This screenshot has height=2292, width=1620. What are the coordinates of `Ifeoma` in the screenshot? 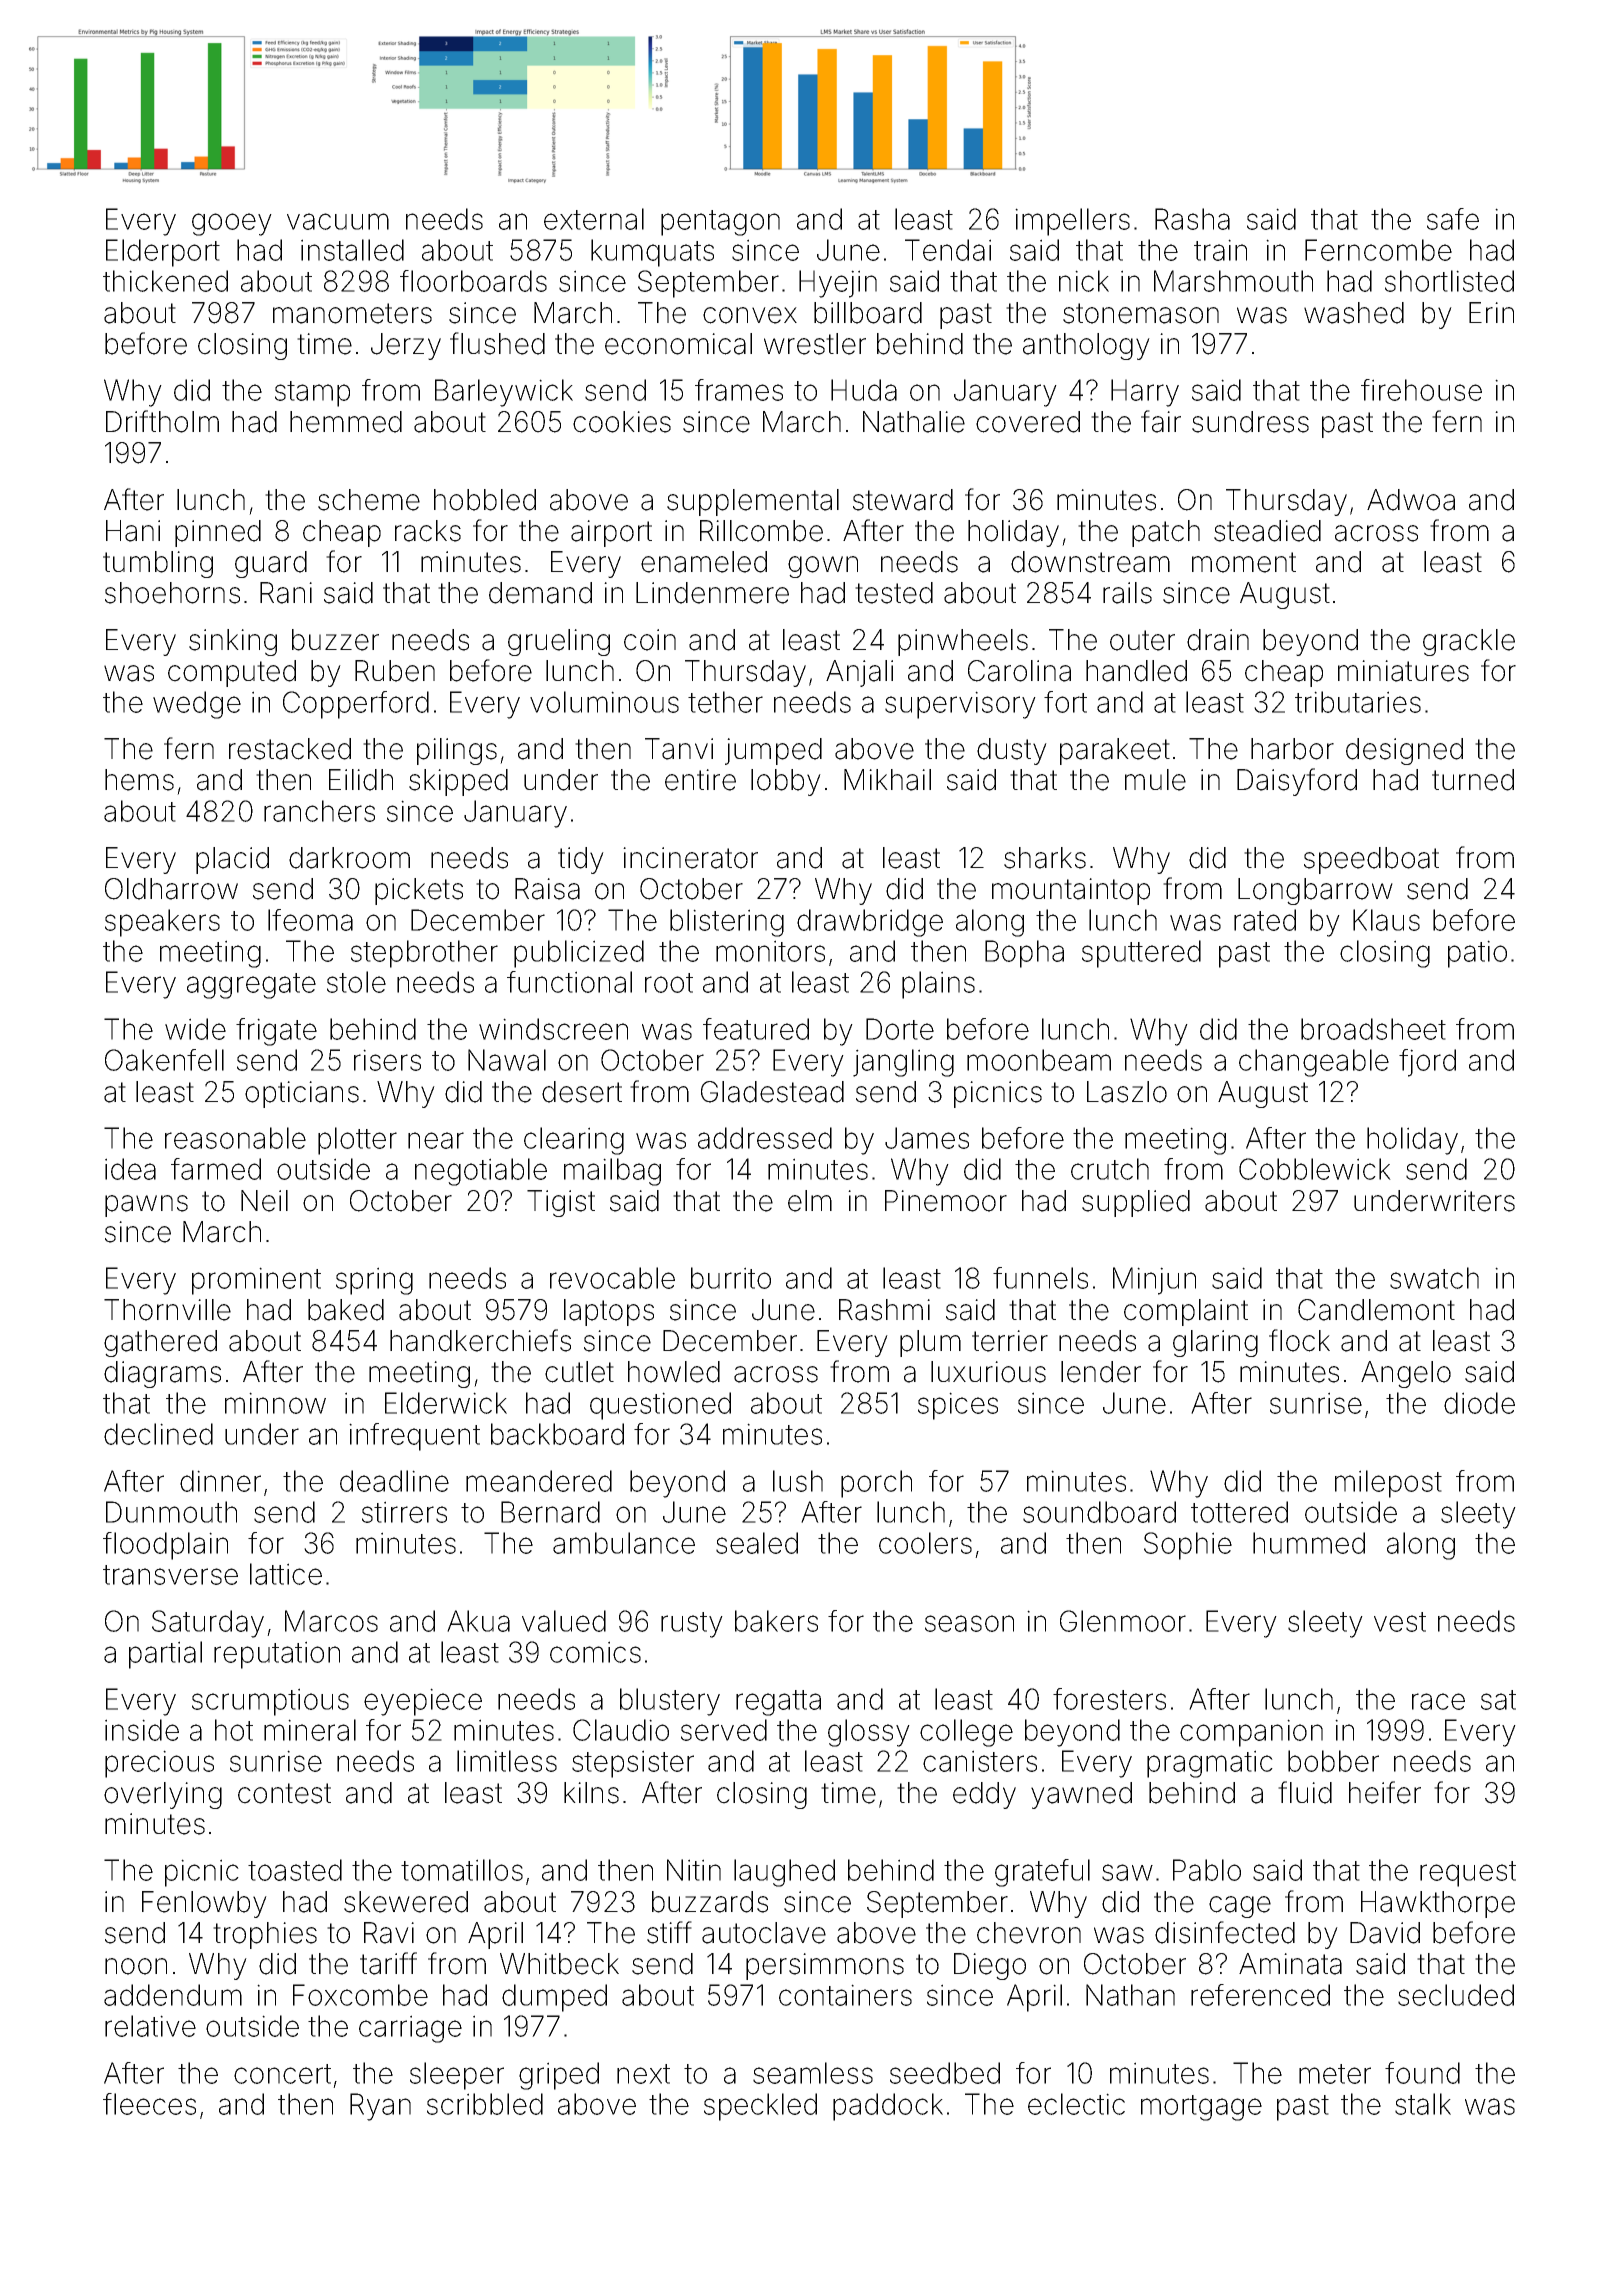 It's located at (310, 920).
